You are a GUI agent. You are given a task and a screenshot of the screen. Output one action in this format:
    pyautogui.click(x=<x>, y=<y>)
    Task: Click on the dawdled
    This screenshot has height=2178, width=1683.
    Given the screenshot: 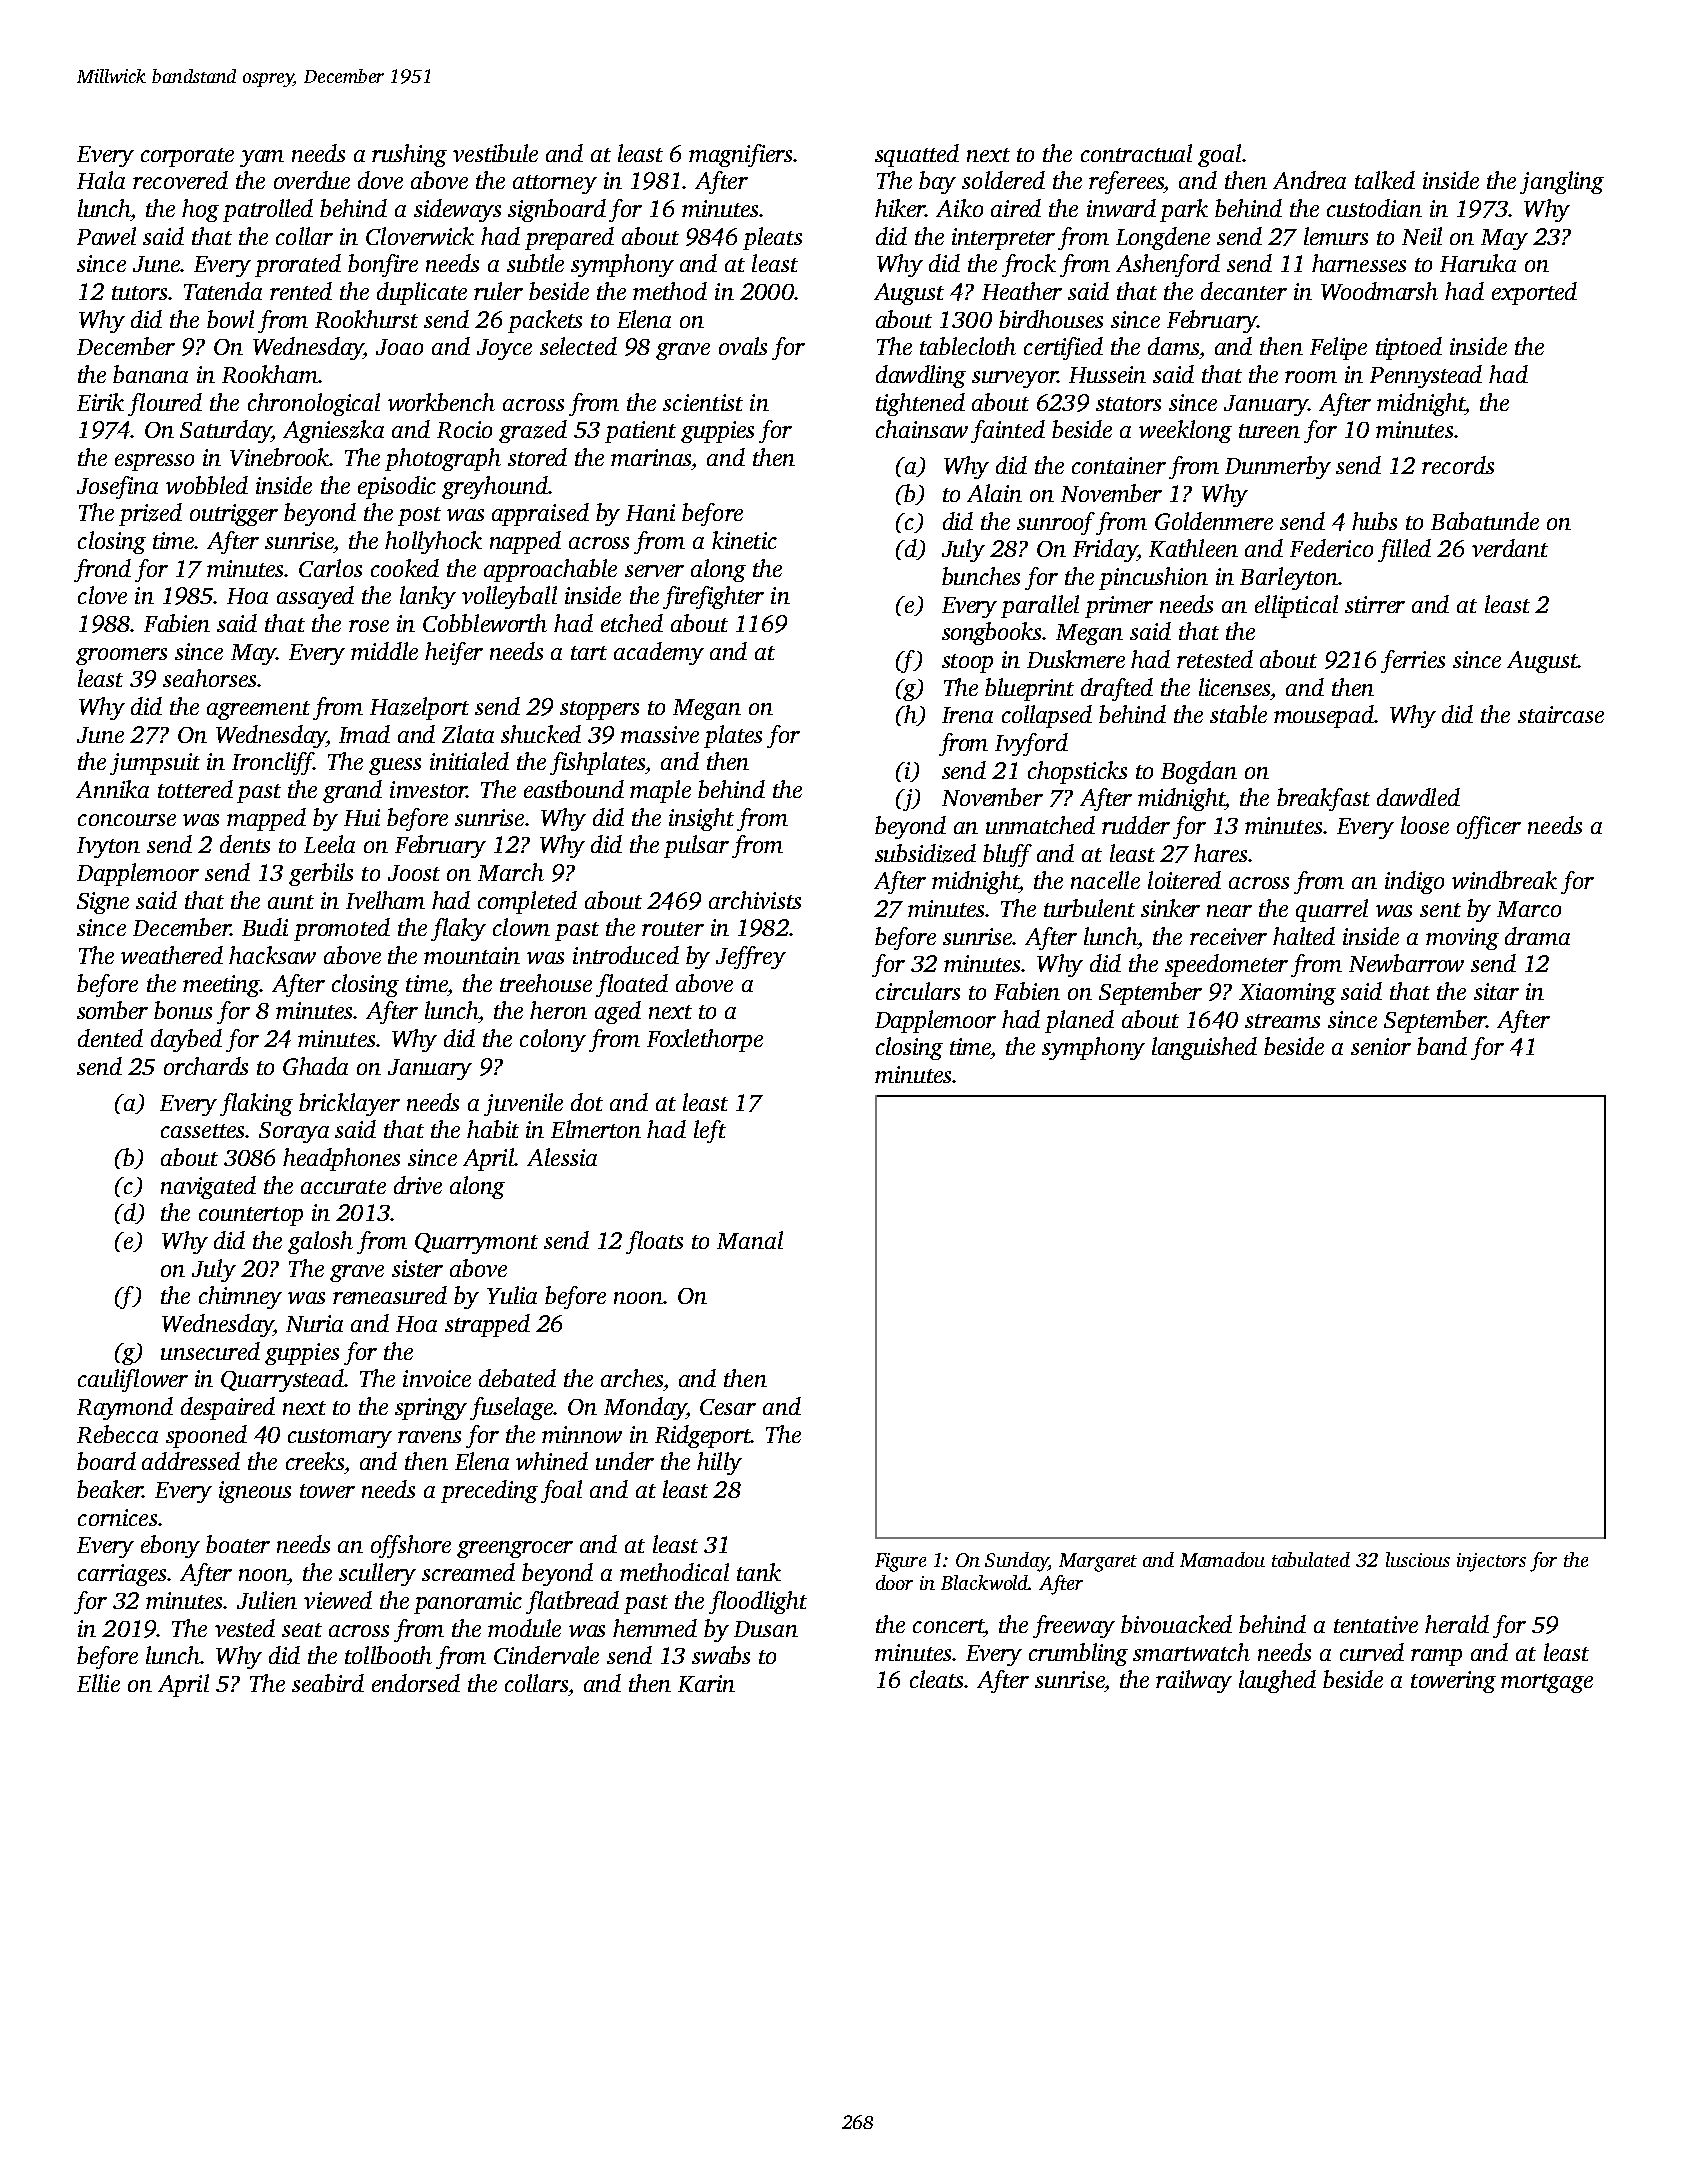 What is the action you would take?
    pyautogui.click(x=1418, y=797)
